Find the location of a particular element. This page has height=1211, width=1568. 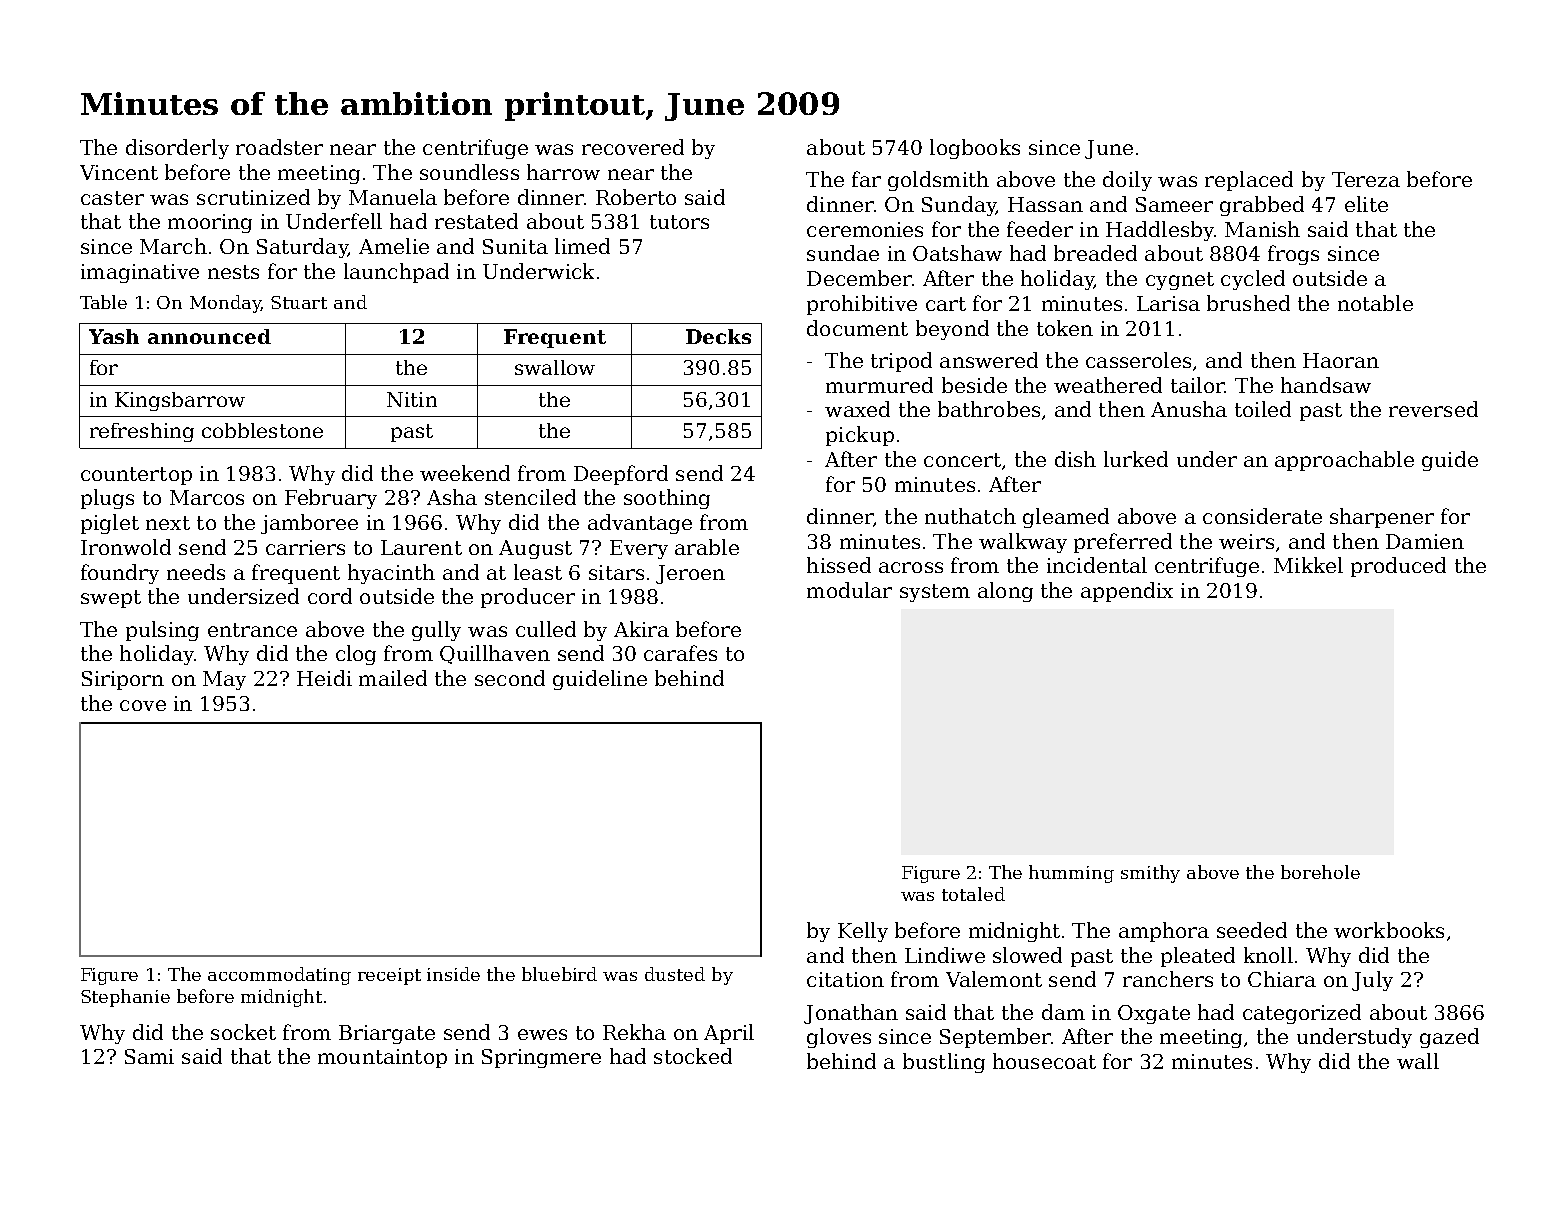

Haoran is located at coordinates (1341, 360).
